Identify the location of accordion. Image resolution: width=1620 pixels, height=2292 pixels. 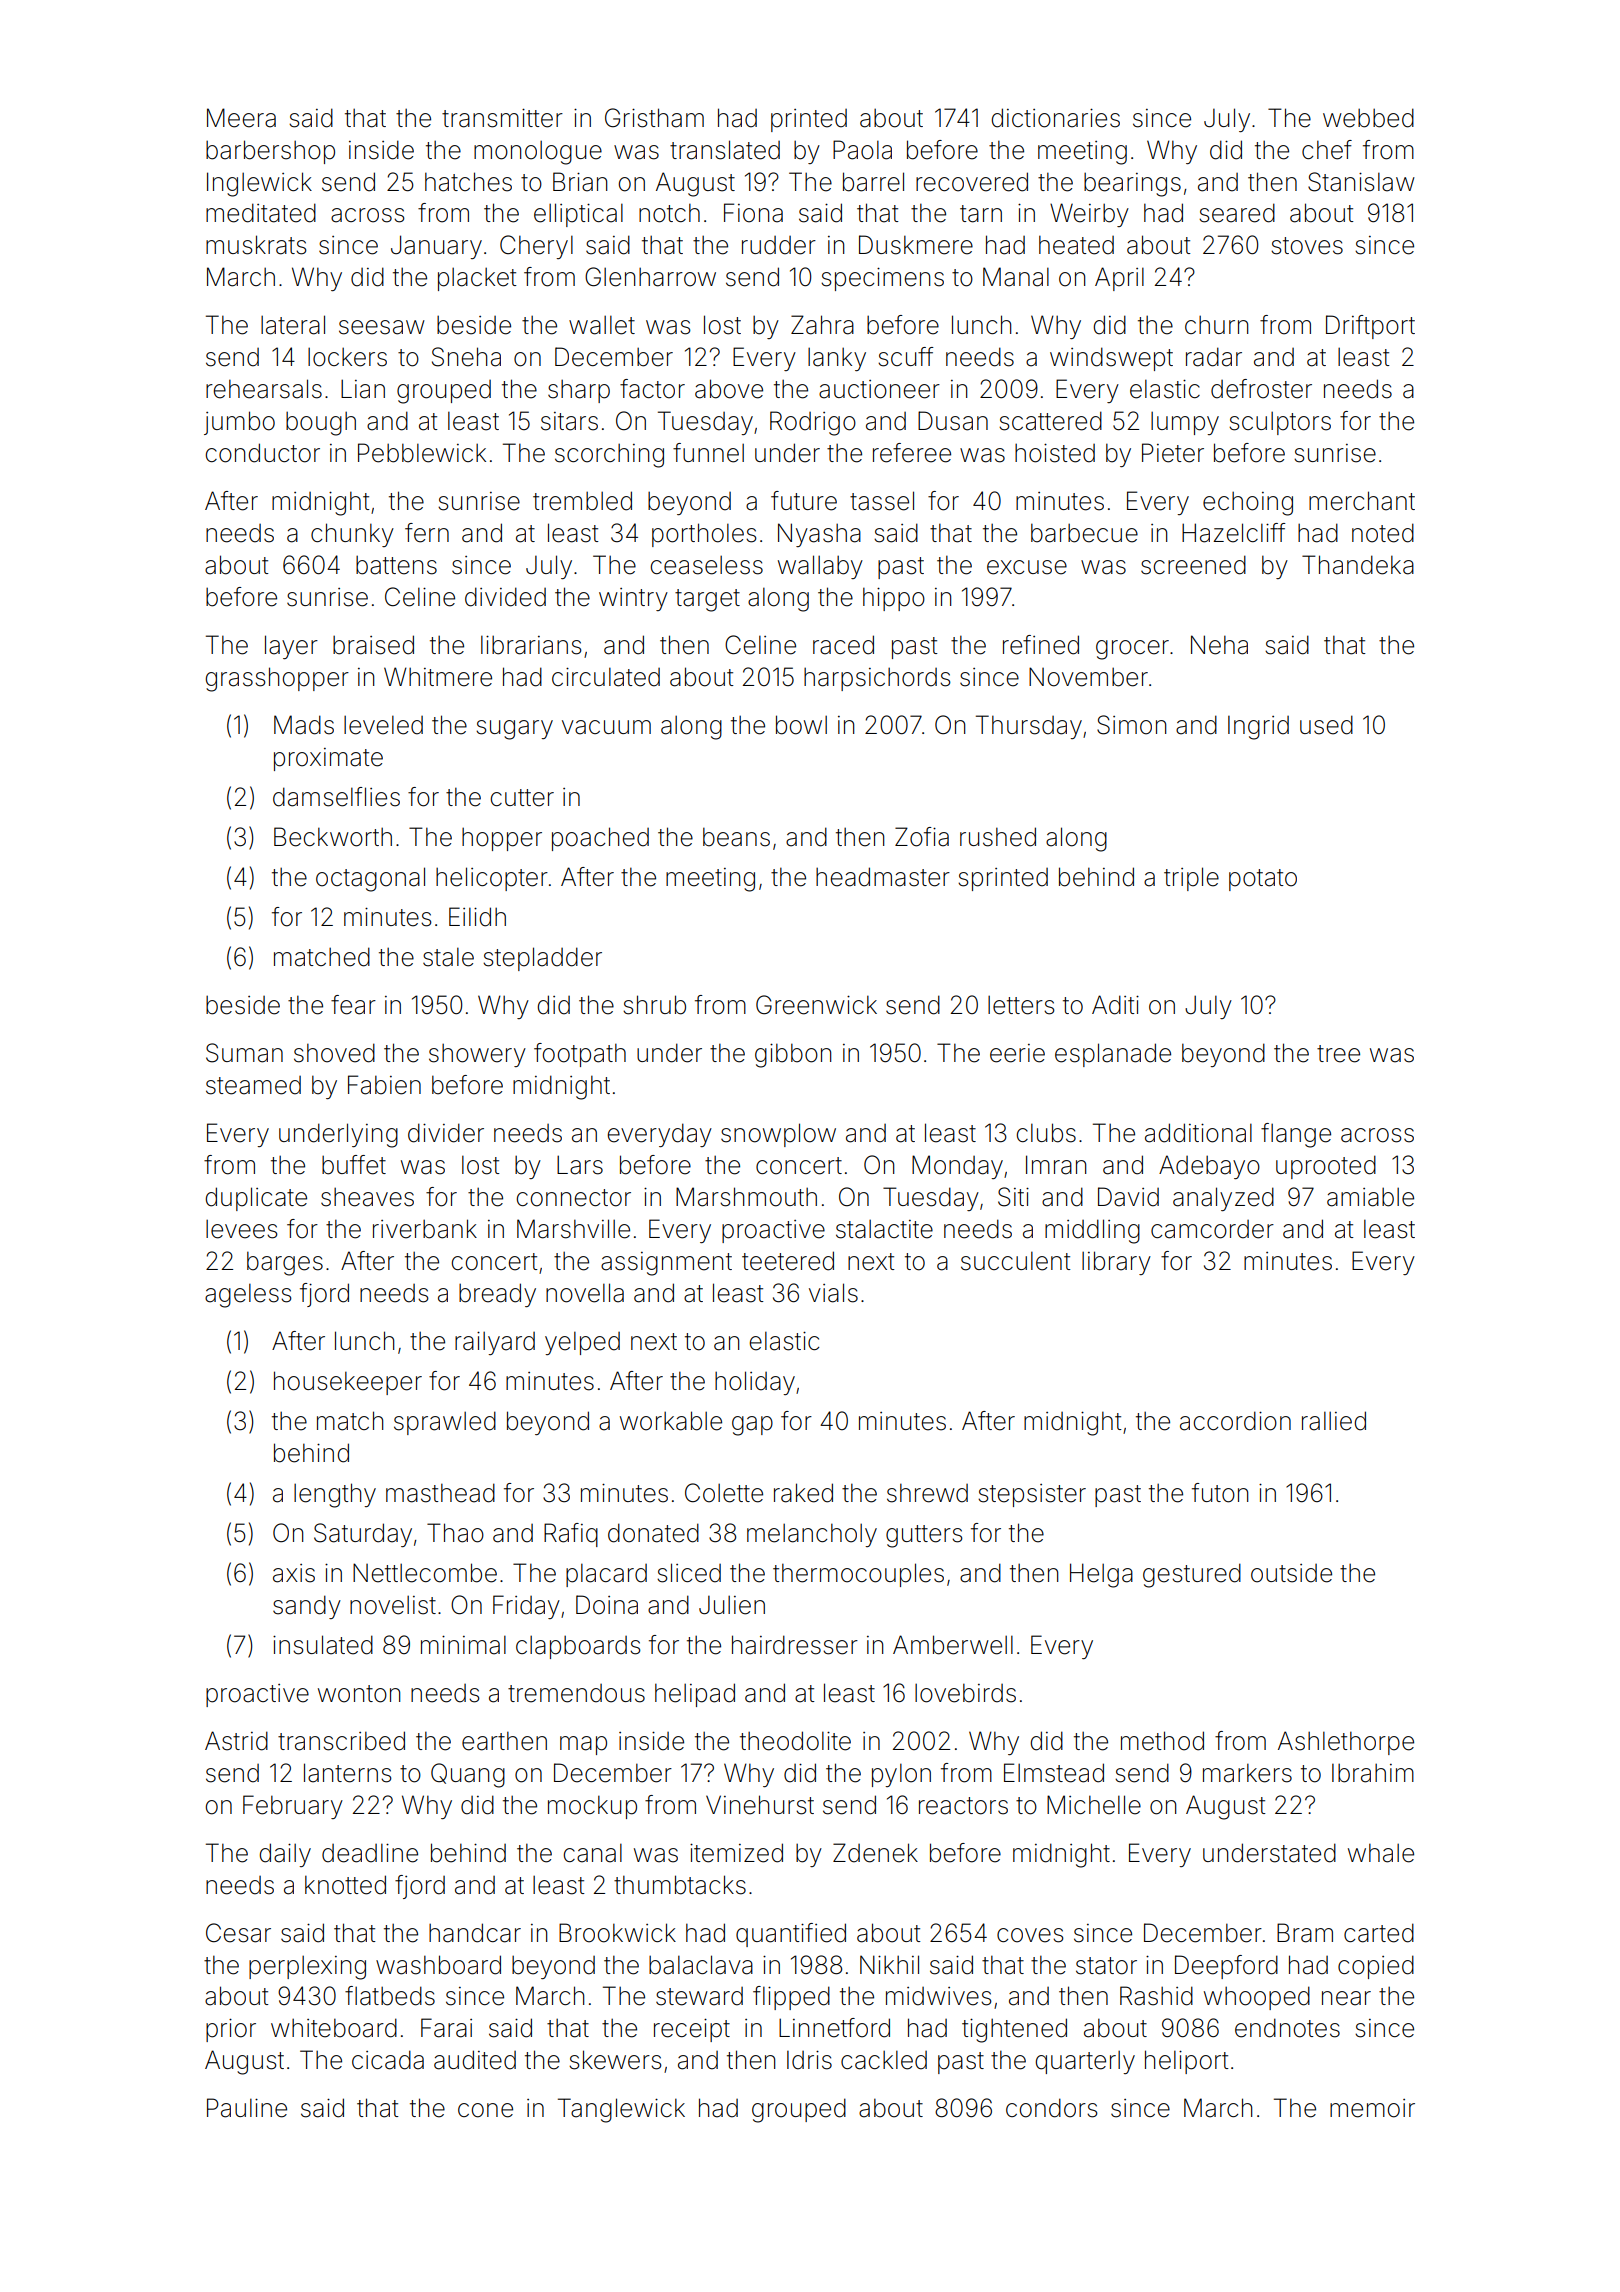
(1235, 1421).
